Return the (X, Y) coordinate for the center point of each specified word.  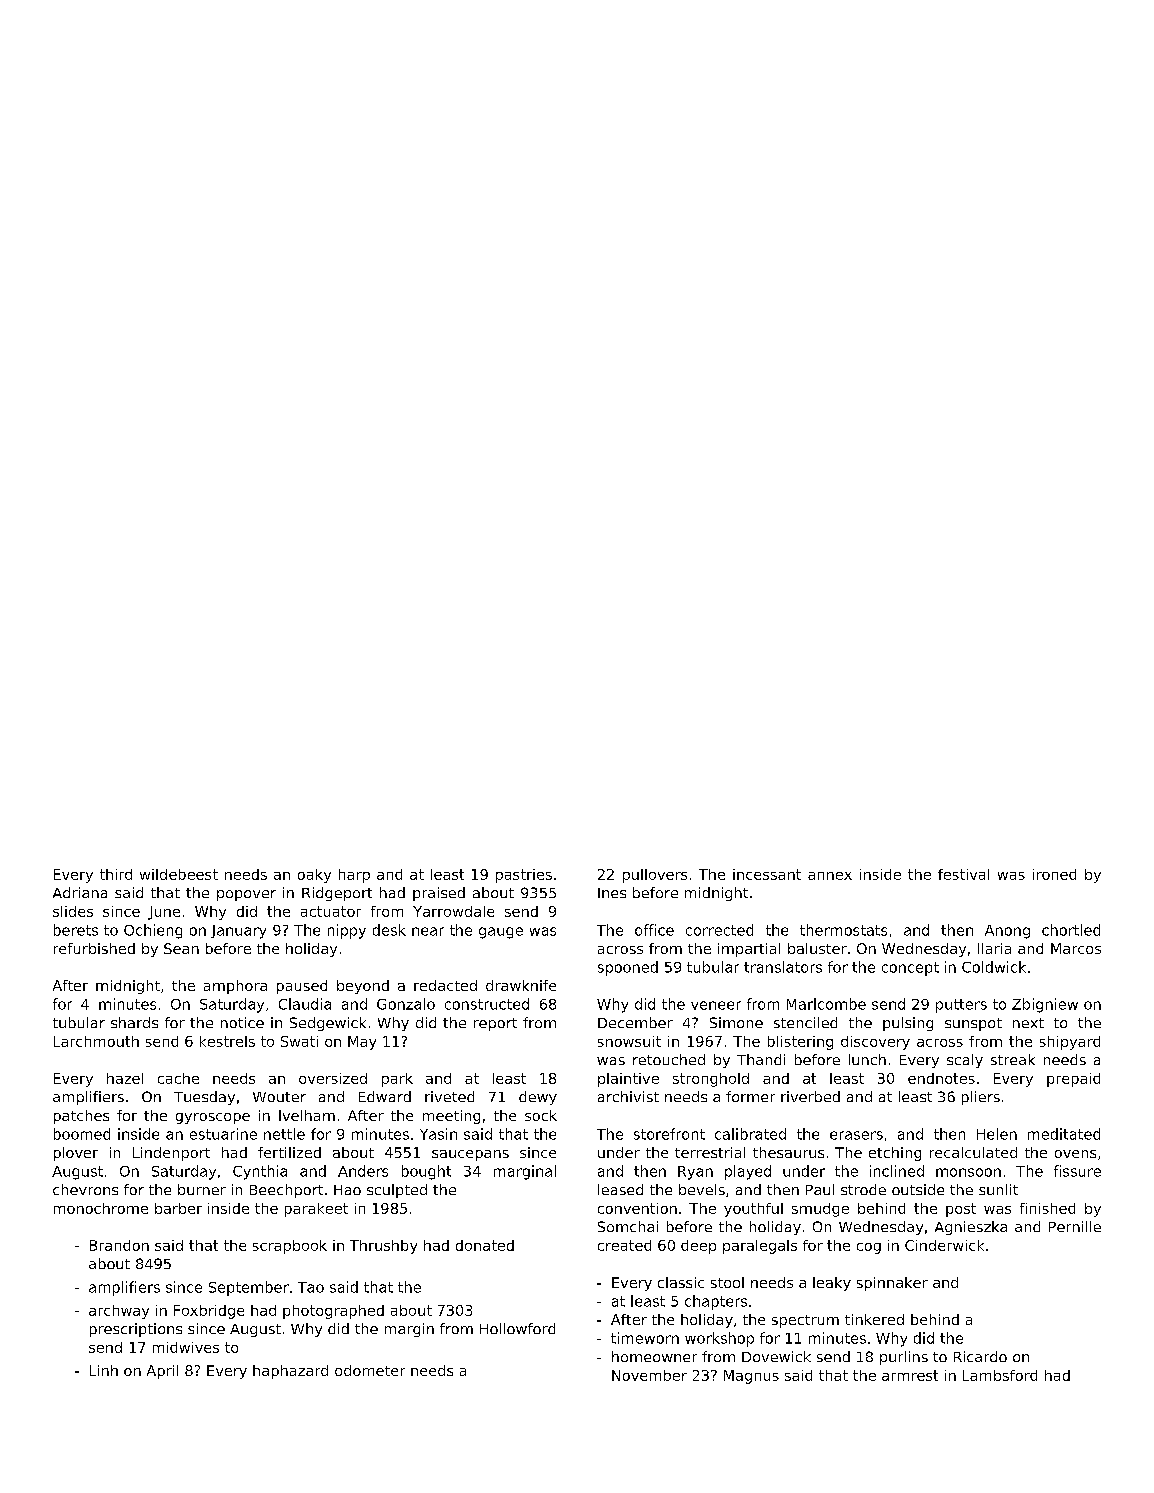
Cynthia (260, 1172)
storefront (669, 1134)
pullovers (655, 876)
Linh (104, 1370)
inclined (897, 1171)
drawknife (521, 985)
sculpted (397, 1191)
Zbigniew (1045, 1005)
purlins (904, 1358)
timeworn (645, 1338)
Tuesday (204, 1098)
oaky (314, 876)
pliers (981, 1098)
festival (963, 874)
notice (242, 1022)
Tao (311, 1287)
